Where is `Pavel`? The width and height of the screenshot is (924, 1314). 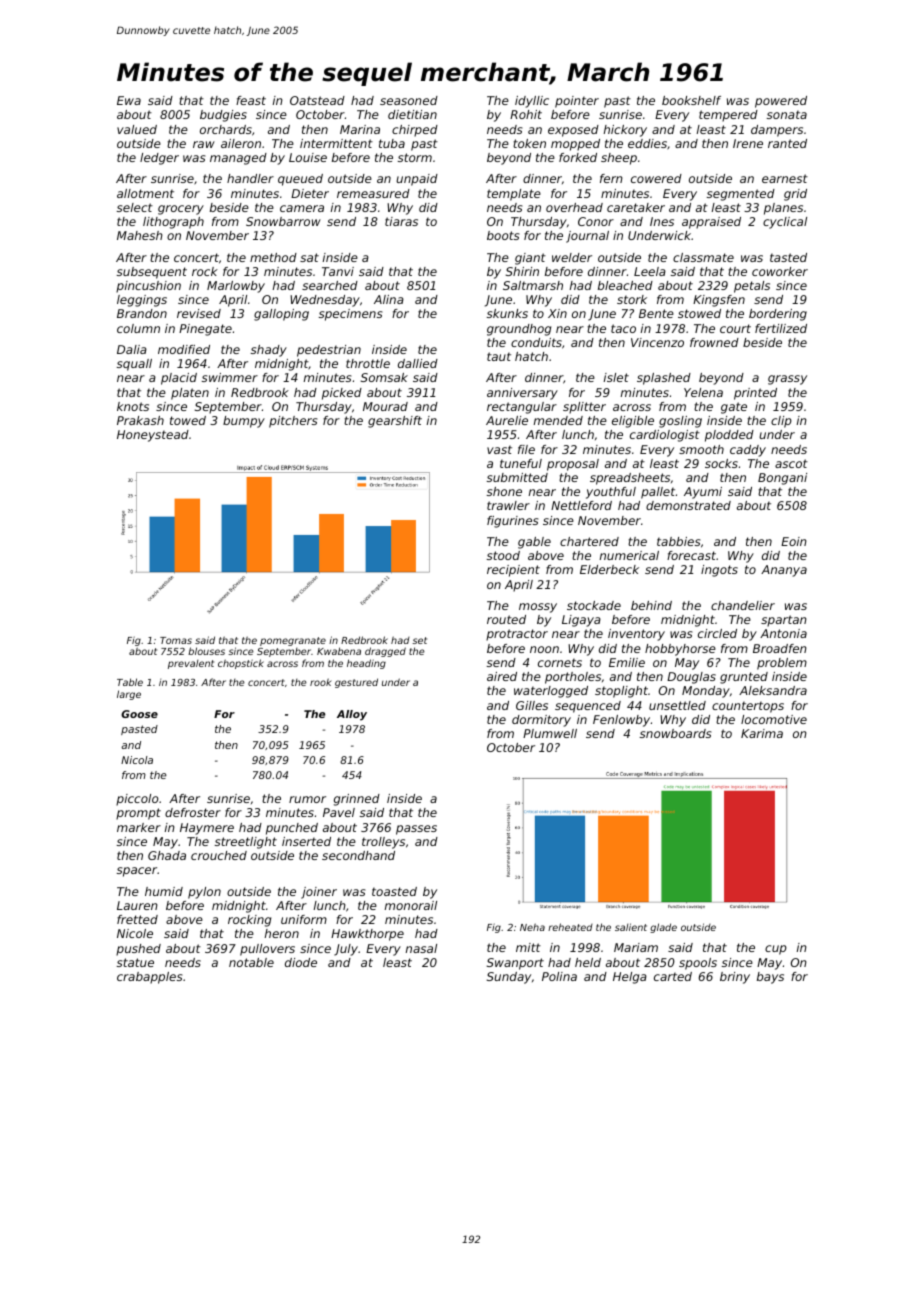
Pavel is located at coordinates (339, 812).
